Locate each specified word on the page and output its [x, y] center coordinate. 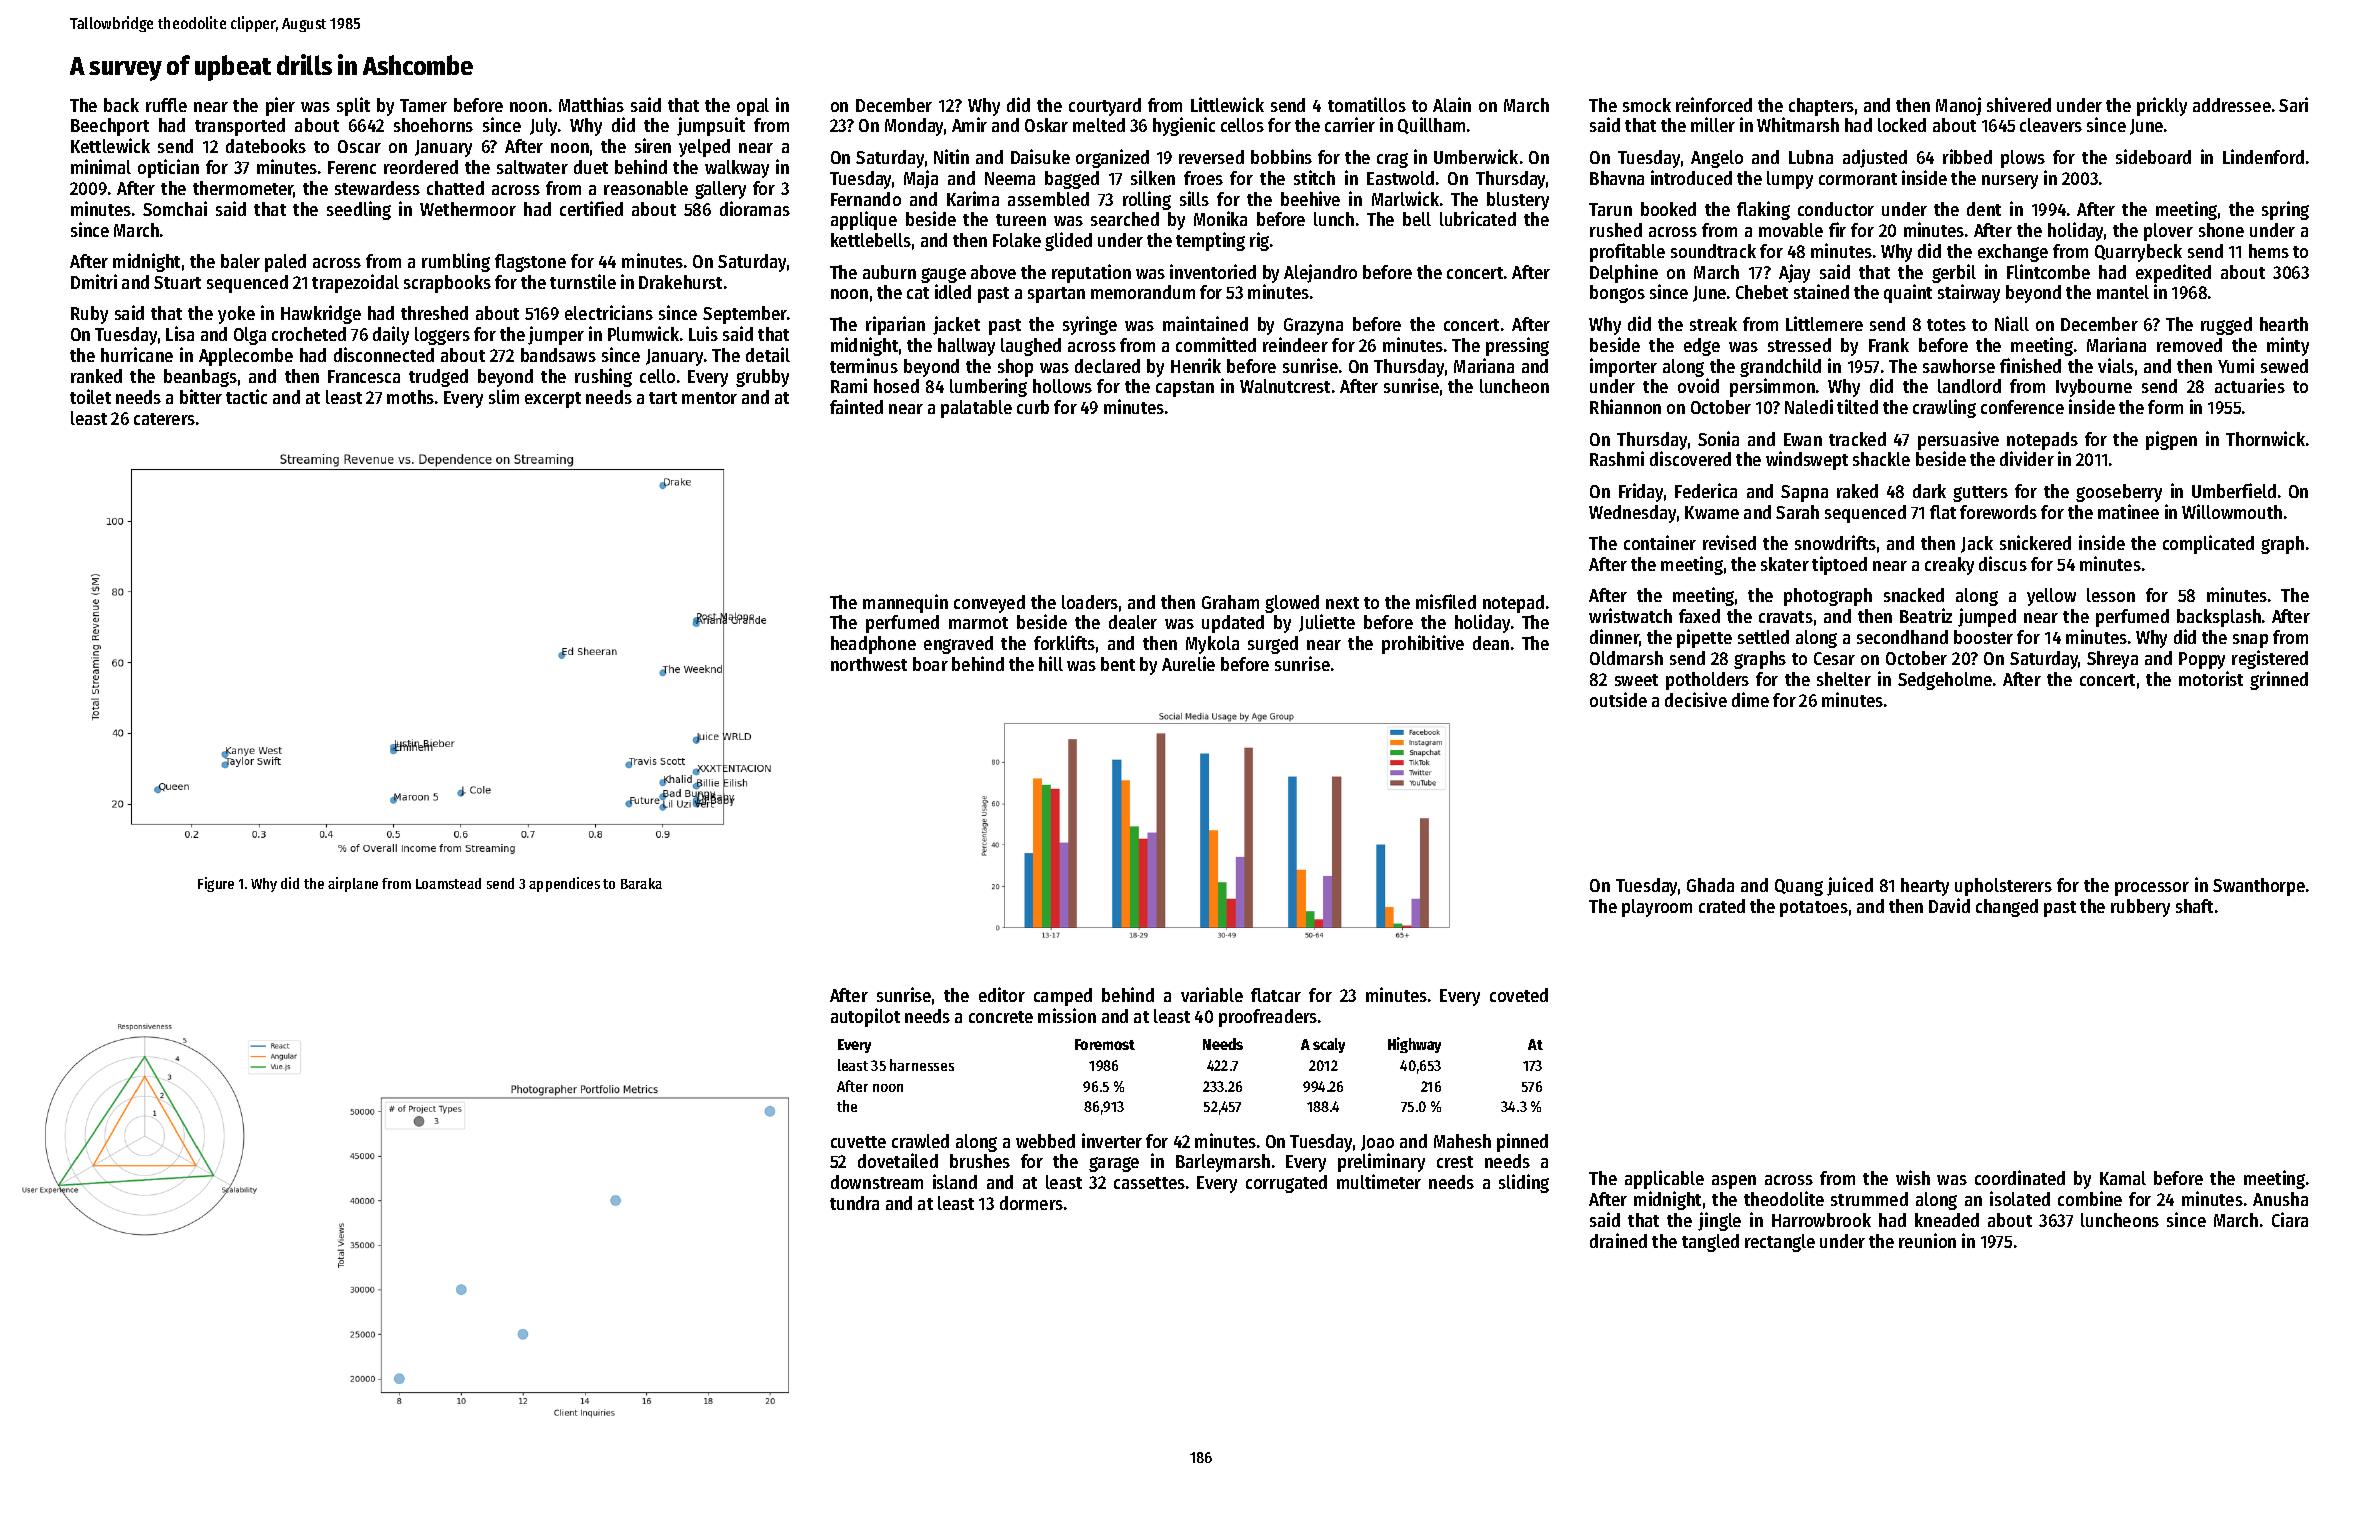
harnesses [922, 1065]
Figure [216, 884]
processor [2152, 889]
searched [1125, 219]
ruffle [166, 105]
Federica [1706, 490]
